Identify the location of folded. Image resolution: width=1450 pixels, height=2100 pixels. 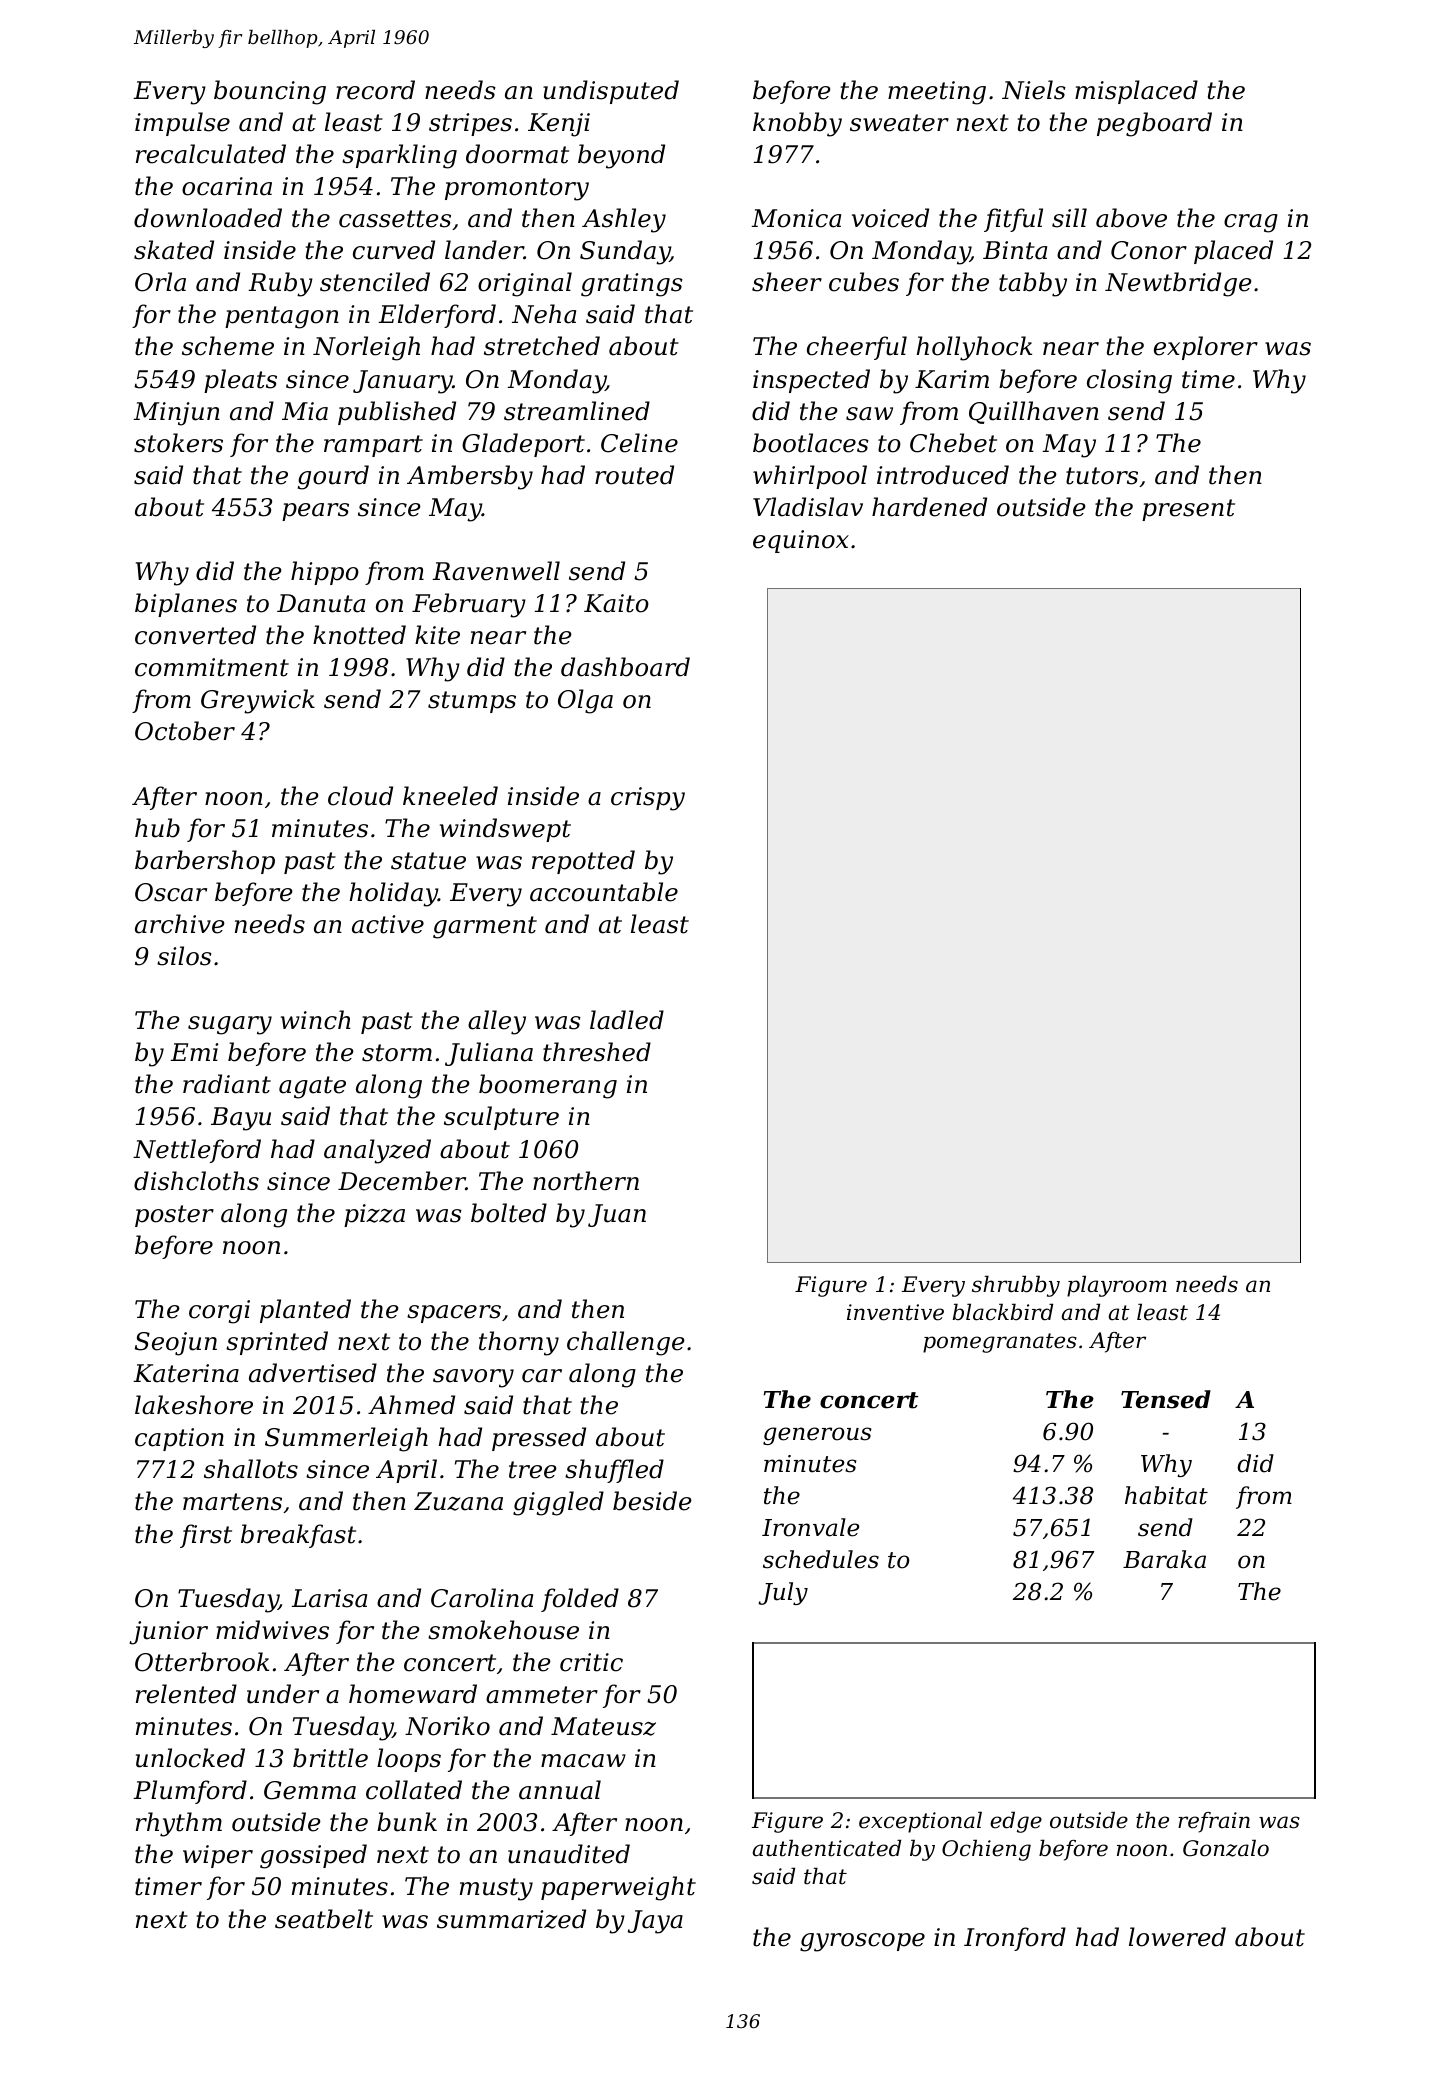
(580, 1600).
